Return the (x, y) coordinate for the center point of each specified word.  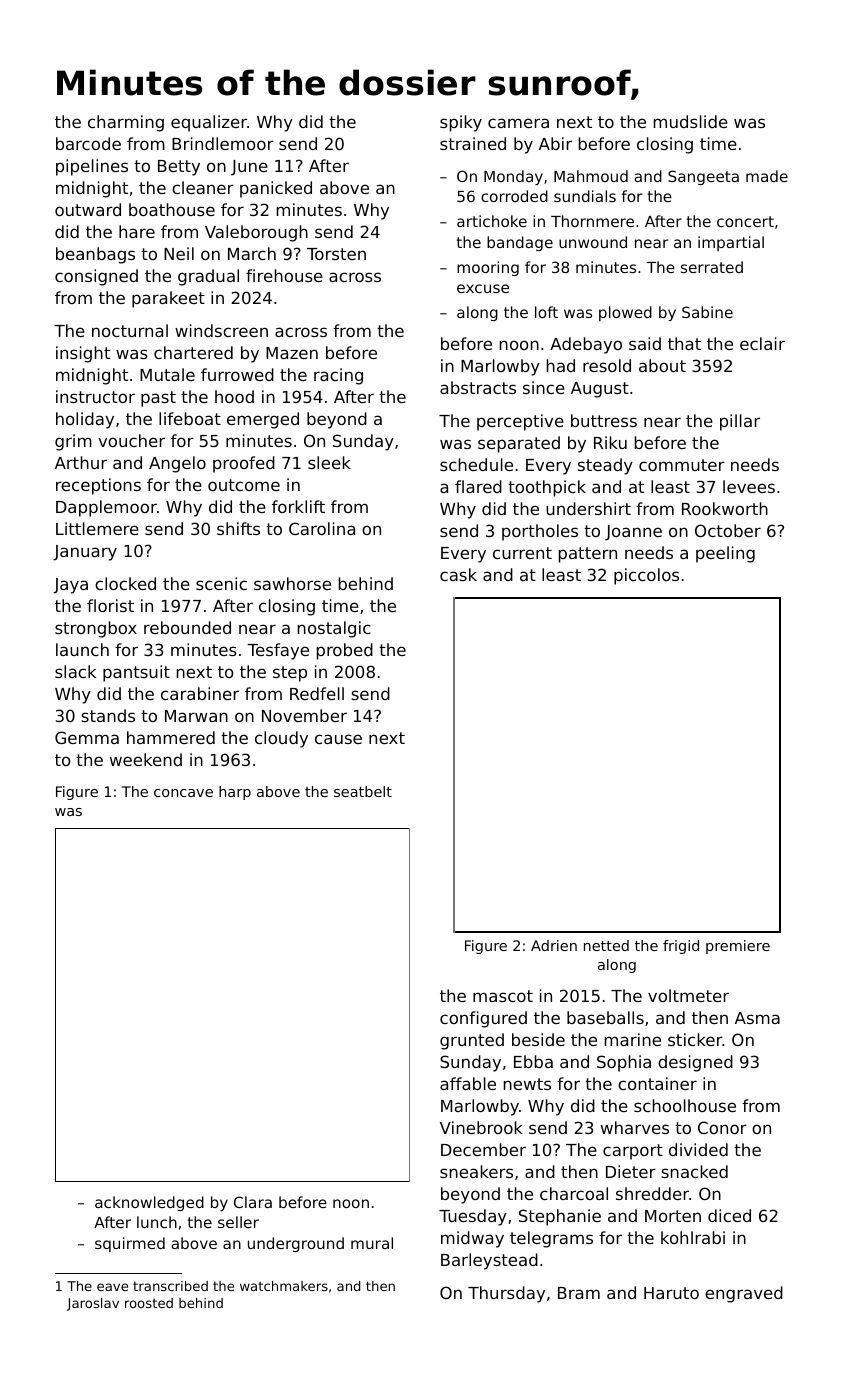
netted (606, 945)
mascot (503, 996)
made (767, 176)
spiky (461, 123)
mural (372, 1243)
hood (234, 396)
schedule (476, 464)
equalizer (209, 123)
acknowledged (149, 1203)
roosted (149, 1303)
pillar (740, 422)
